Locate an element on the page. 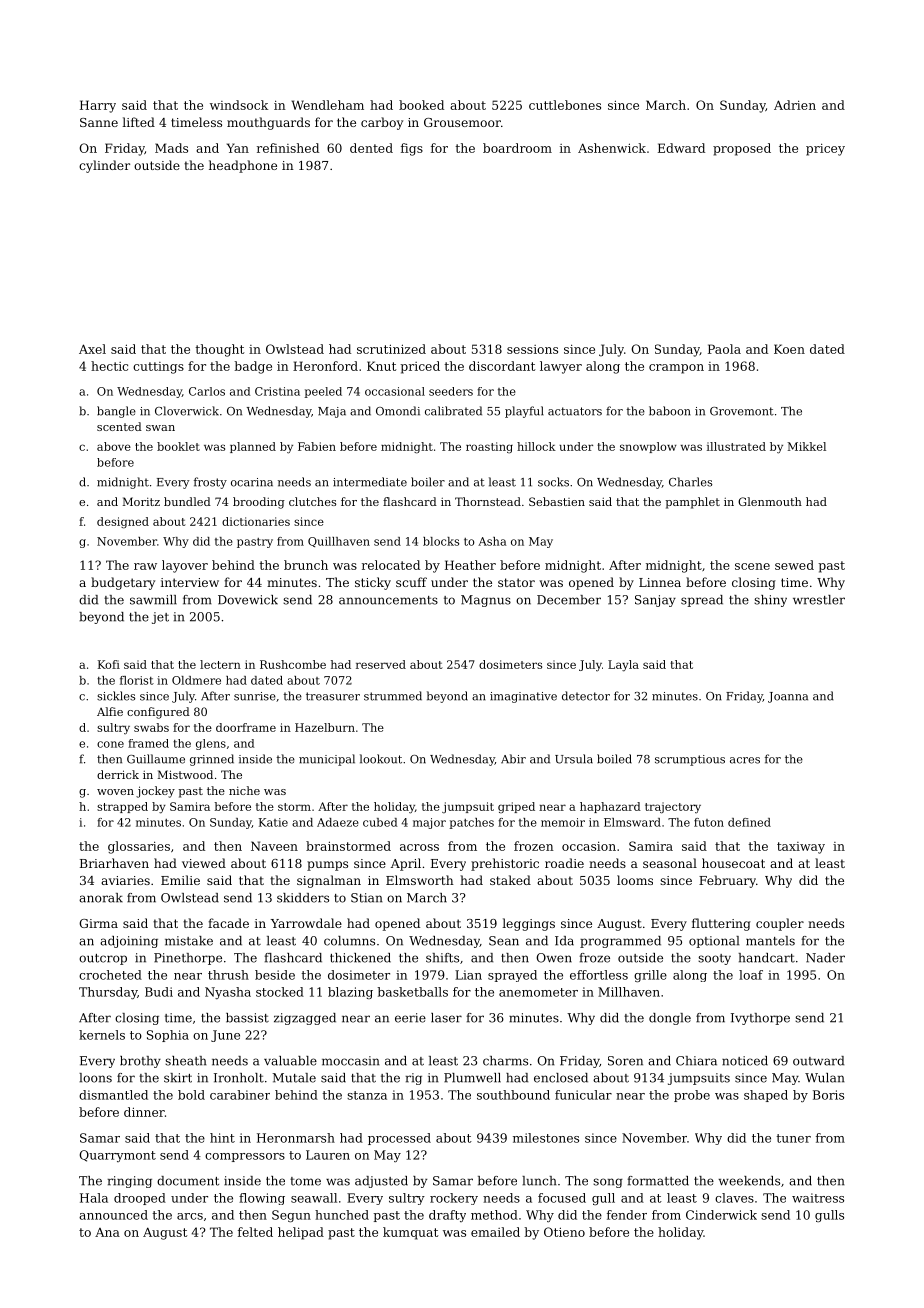  carboy is located at coordinates (382, 123).
